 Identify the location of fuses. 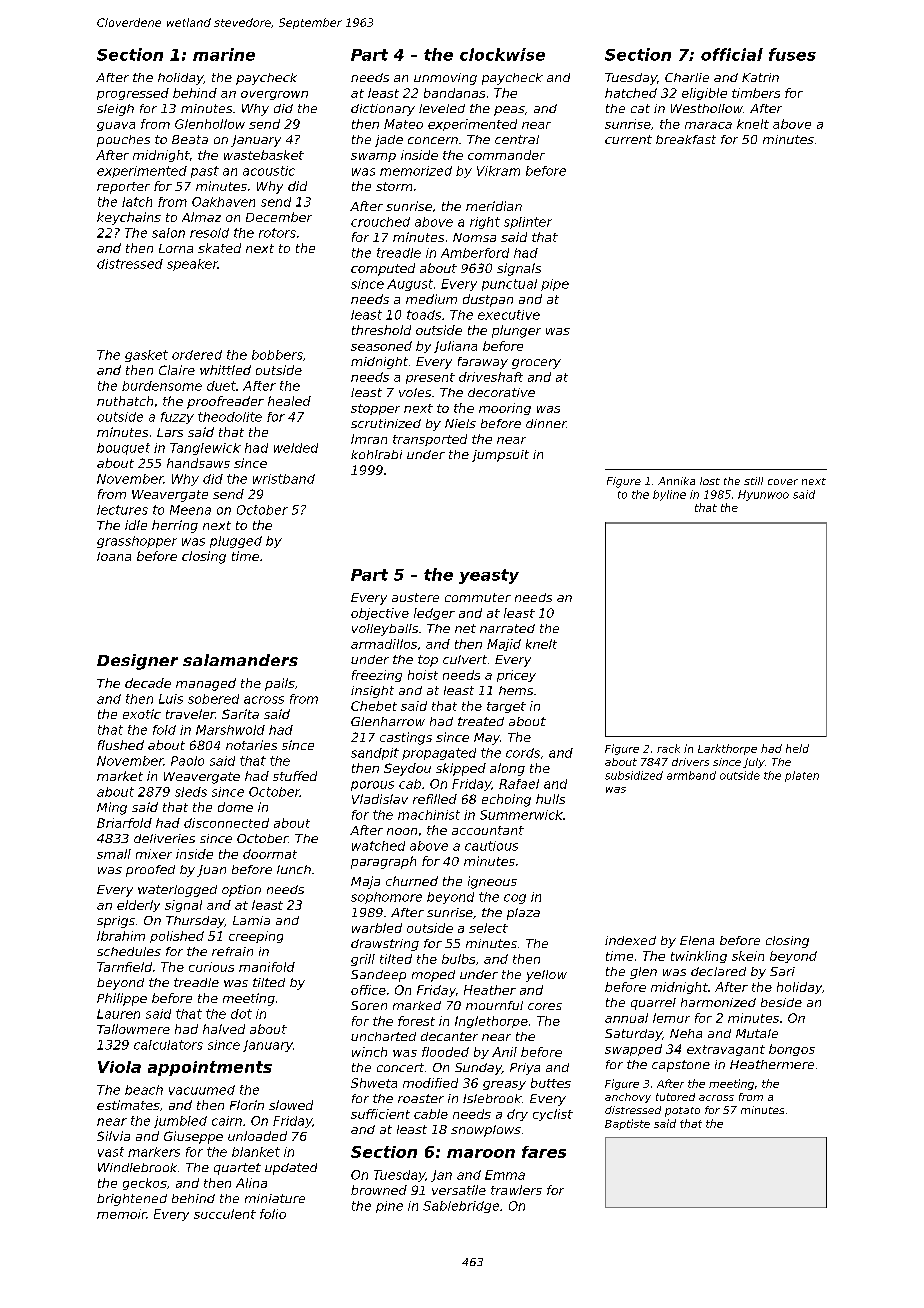
(792, 54).
